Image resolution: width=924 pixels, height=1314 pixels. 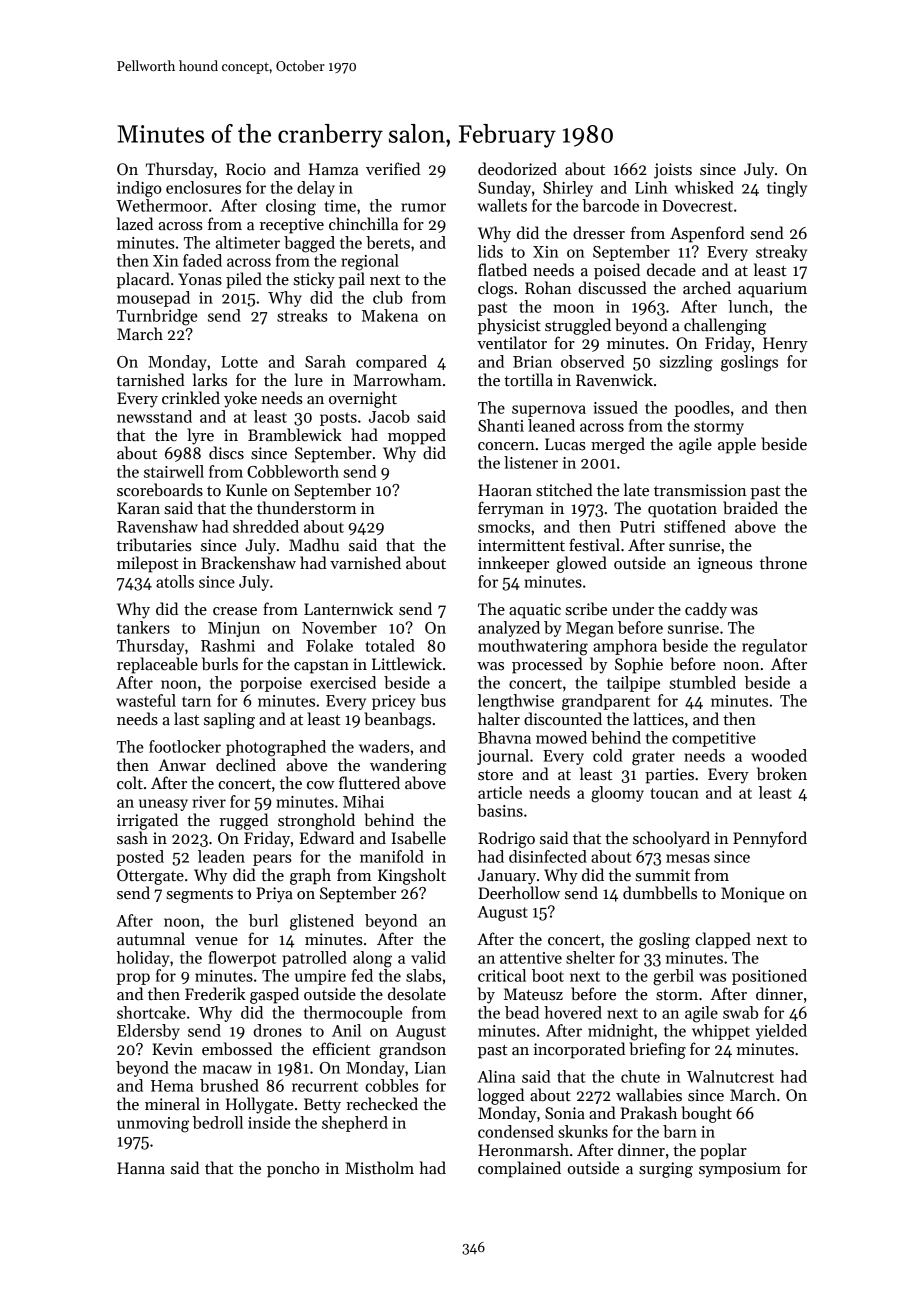 I want to click on Littlewick, so click(x=407, y=664).
